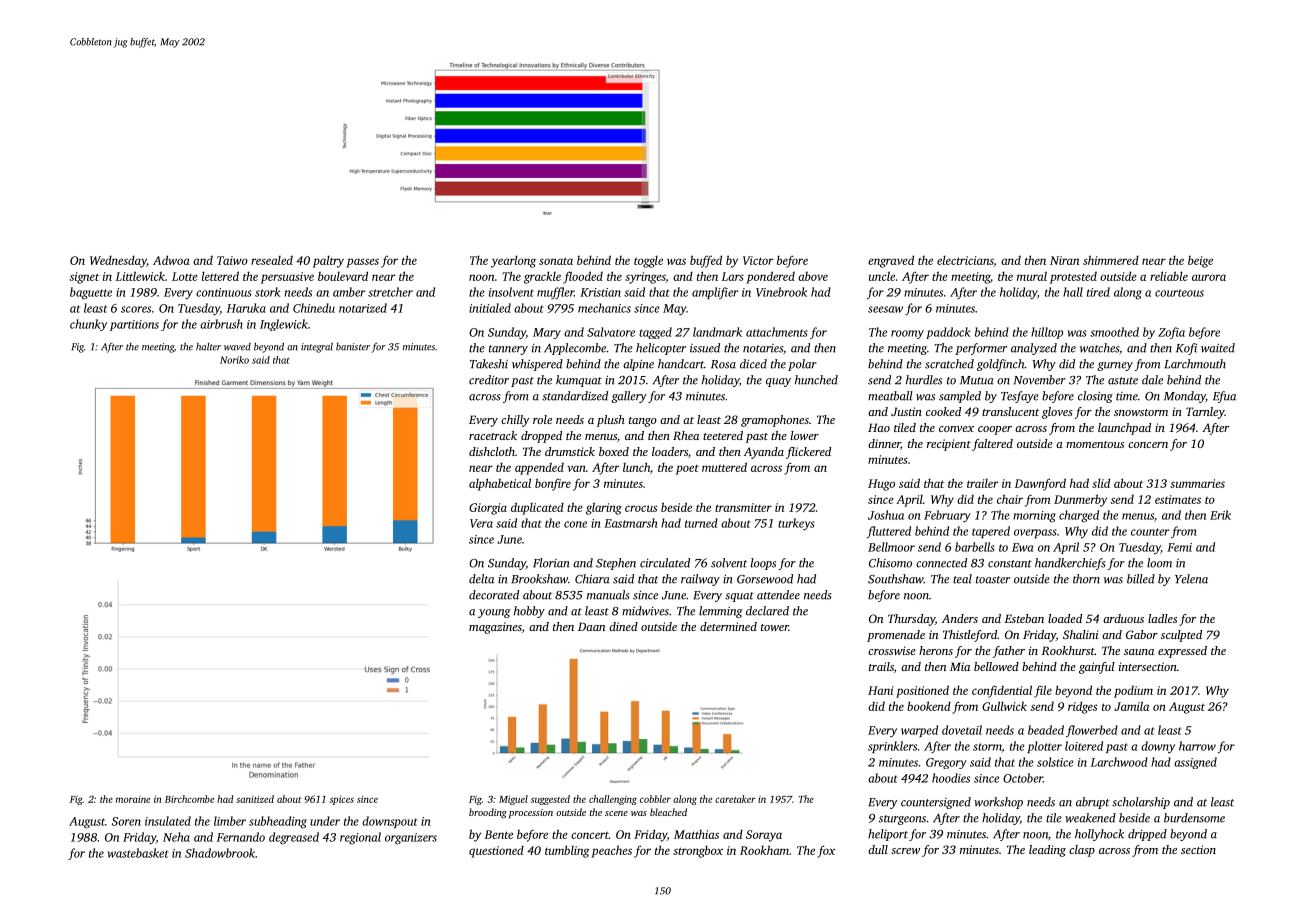  I want to click on creditor, so click(489, 380).
